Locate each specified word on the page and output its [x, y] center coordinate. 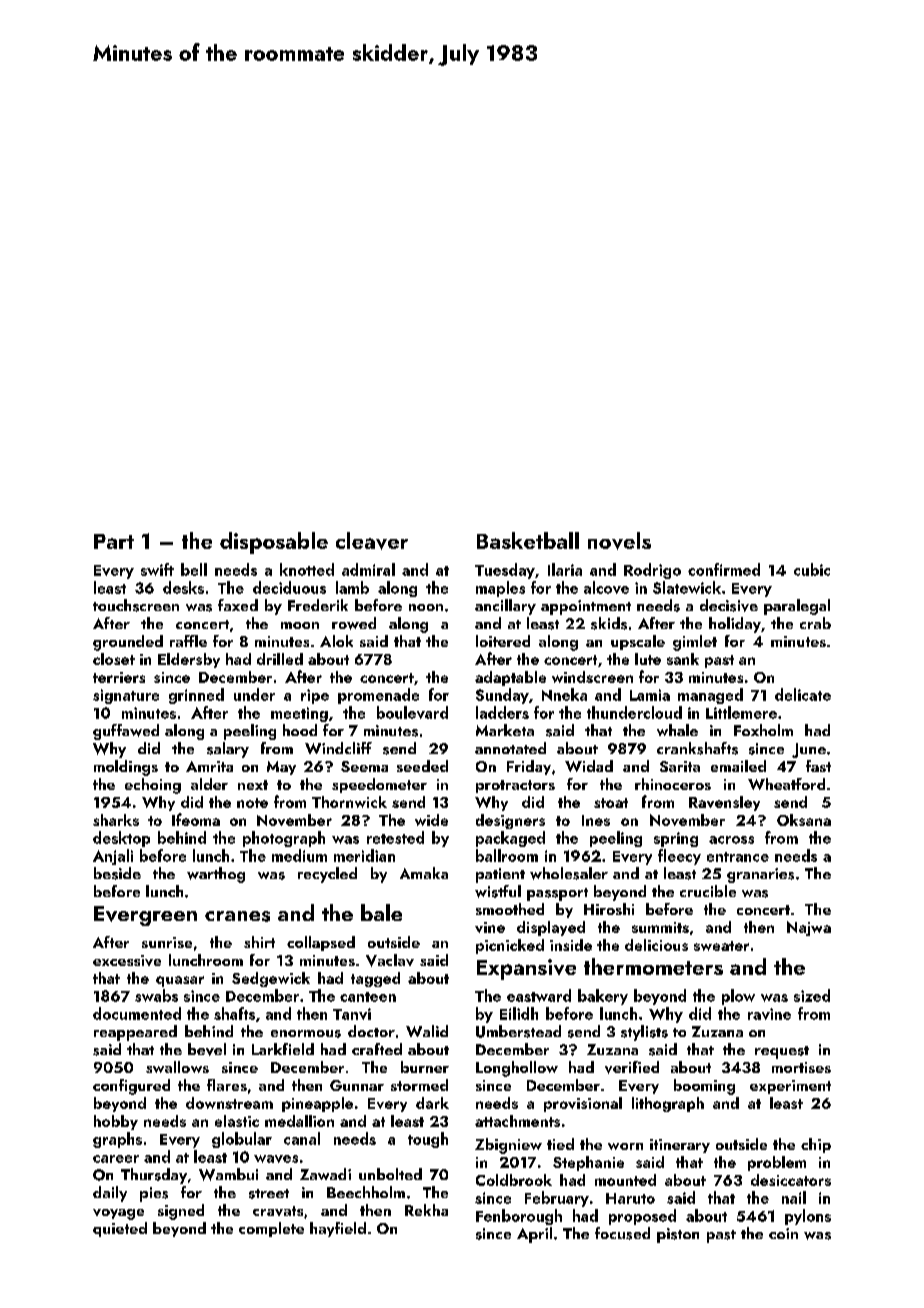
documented [137, 1013]
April [534, 1235]
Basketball [528, 540]
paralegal [797, 607]
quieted [120, 1229]
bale [381, 912]
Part [114, 541]
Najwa [809, 928]
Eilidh [519, 1013]
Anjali [113, 857]
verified [632, 1067]
